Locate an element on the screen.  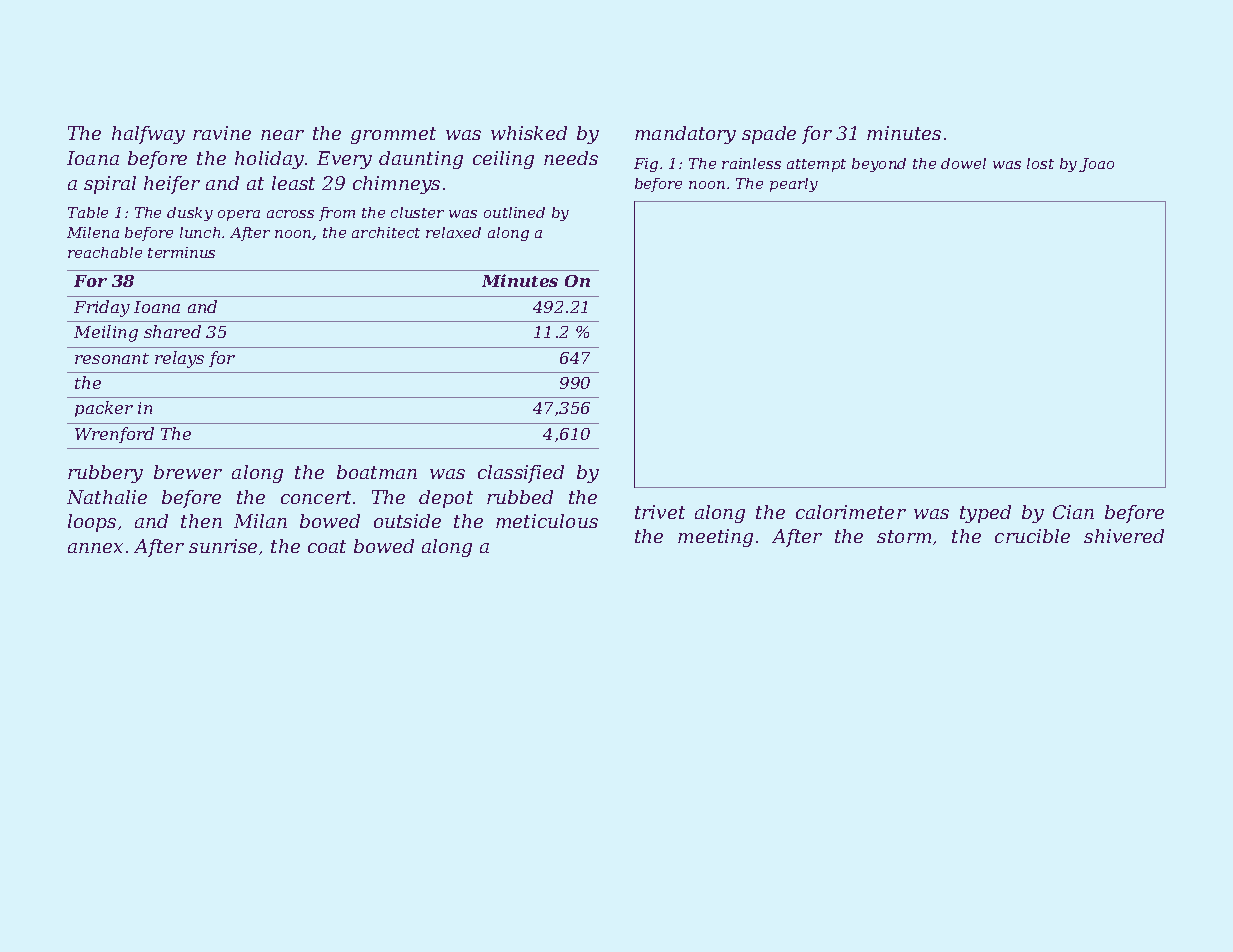
classified is located at coordinates (521, 474).
